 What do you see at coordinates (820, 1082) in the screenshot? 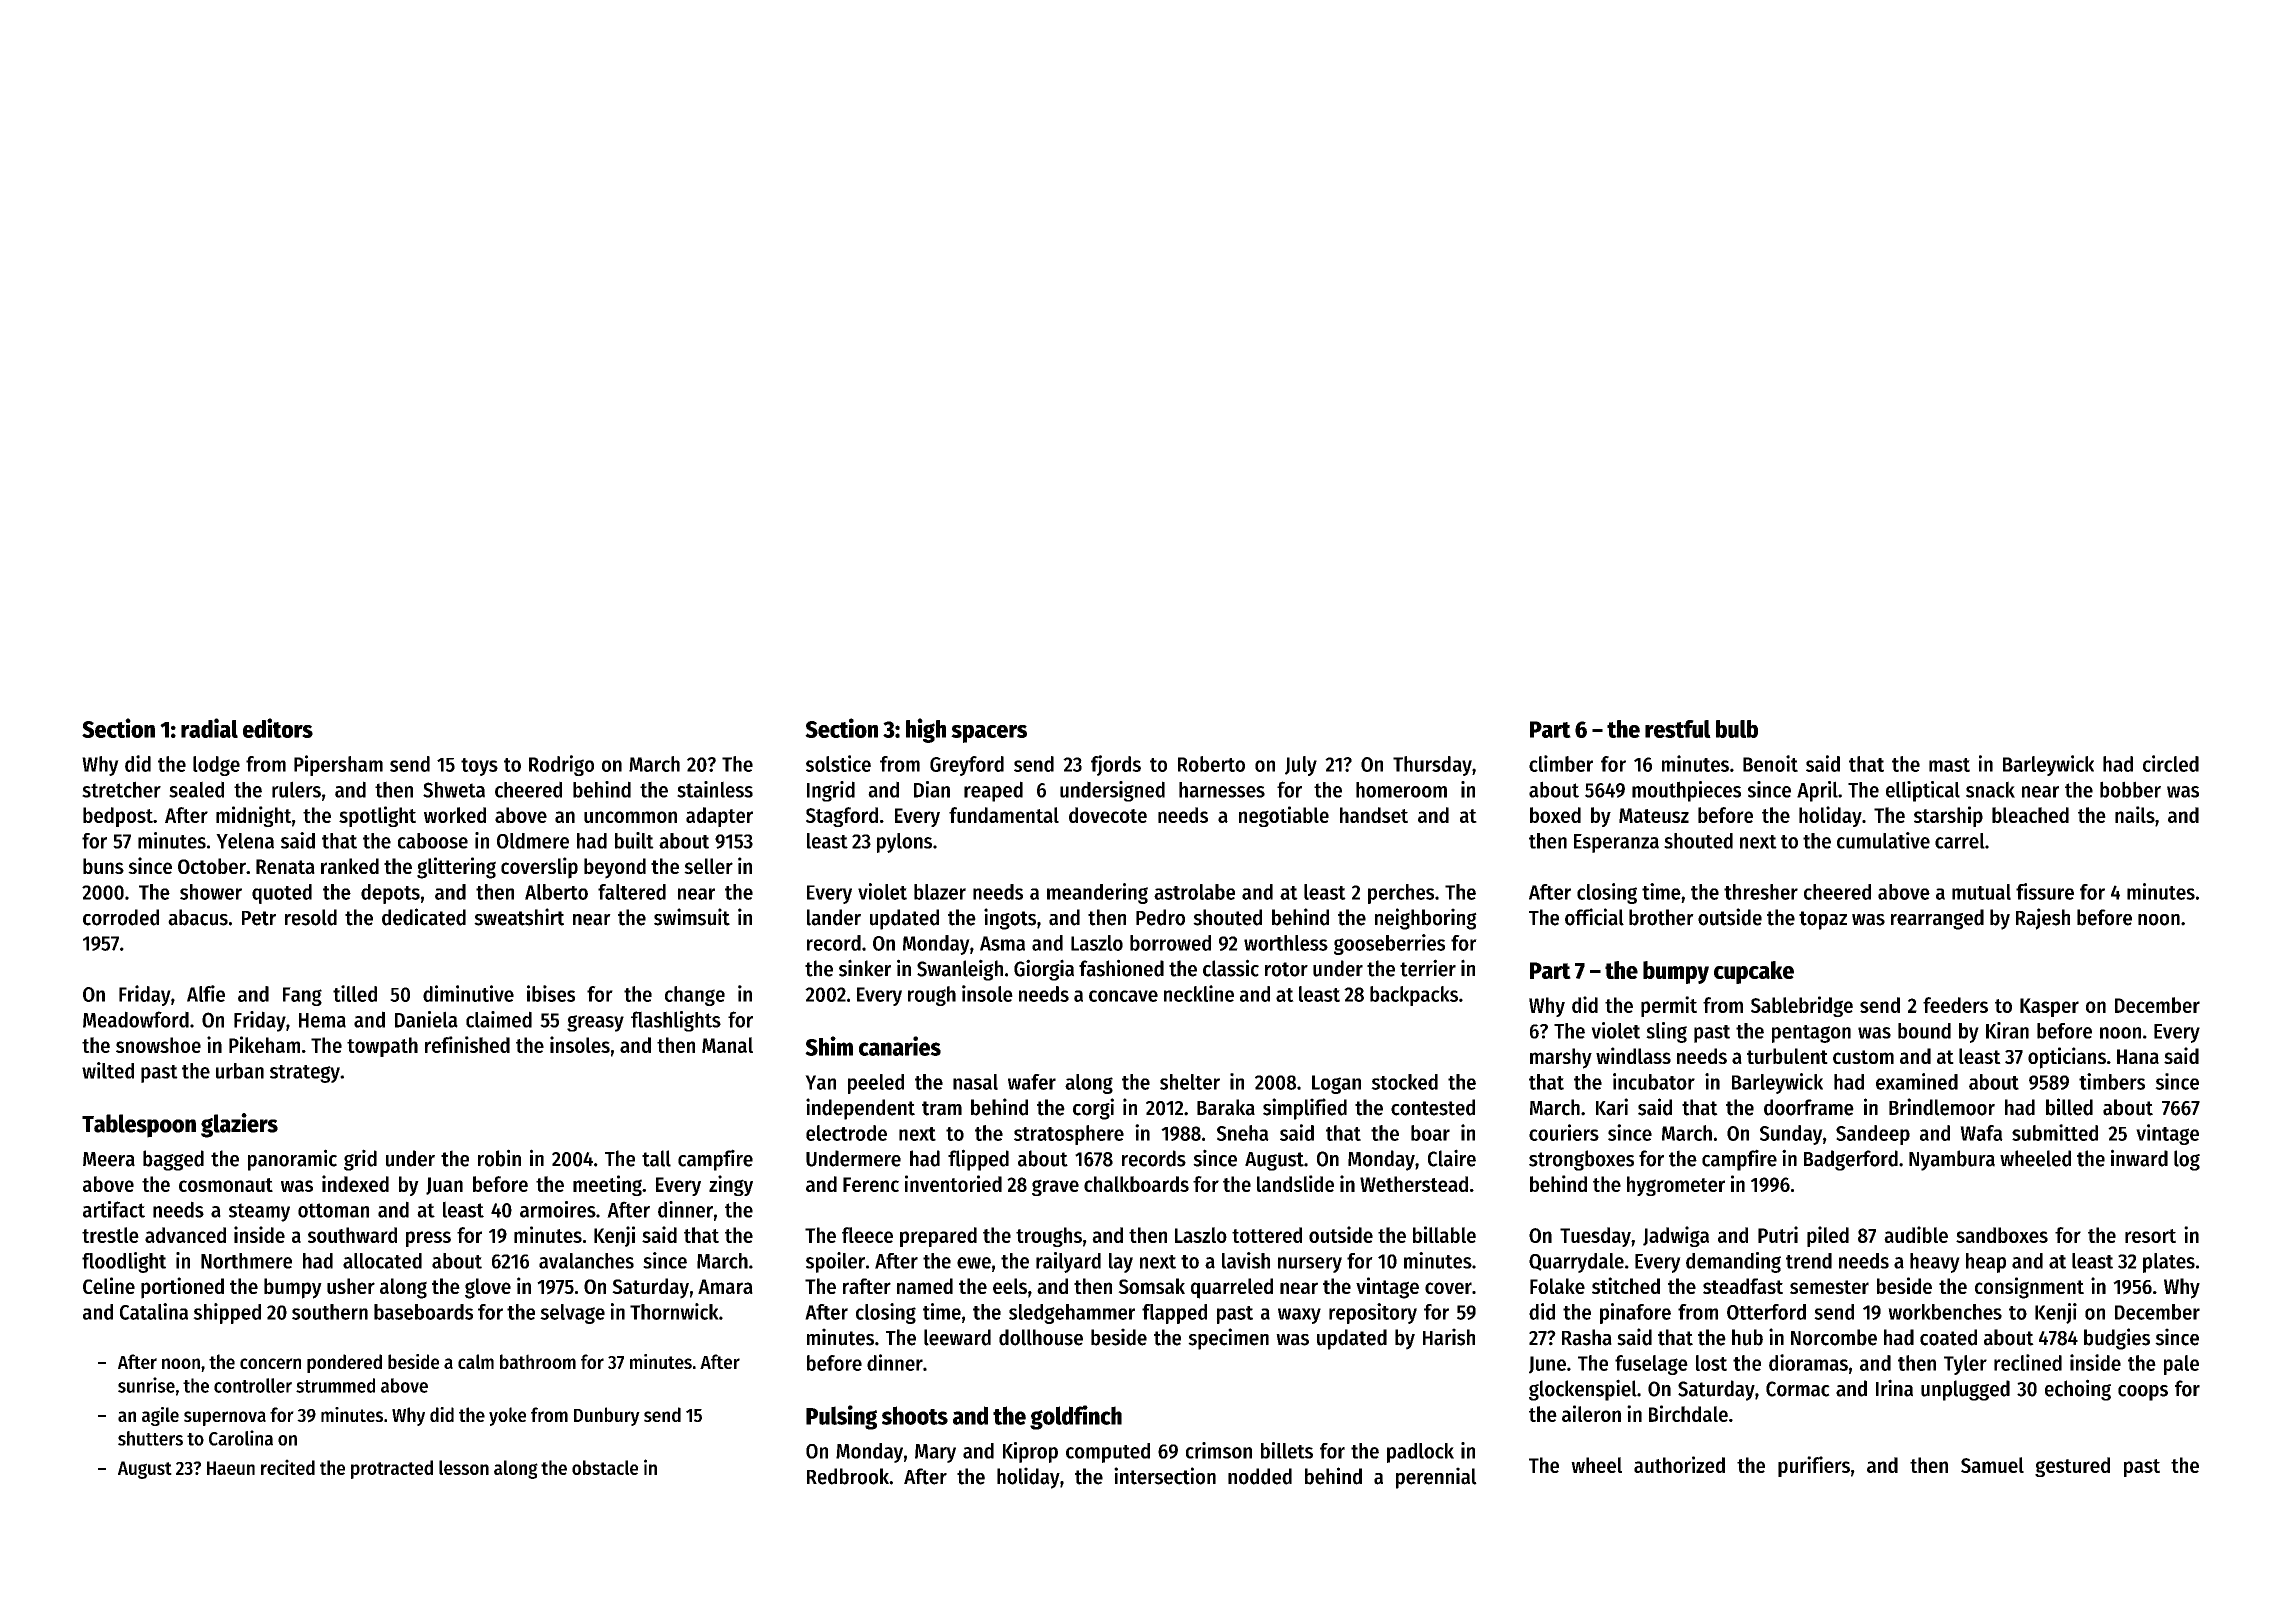
I see `Yan` at bounding box center [820, 1082].
